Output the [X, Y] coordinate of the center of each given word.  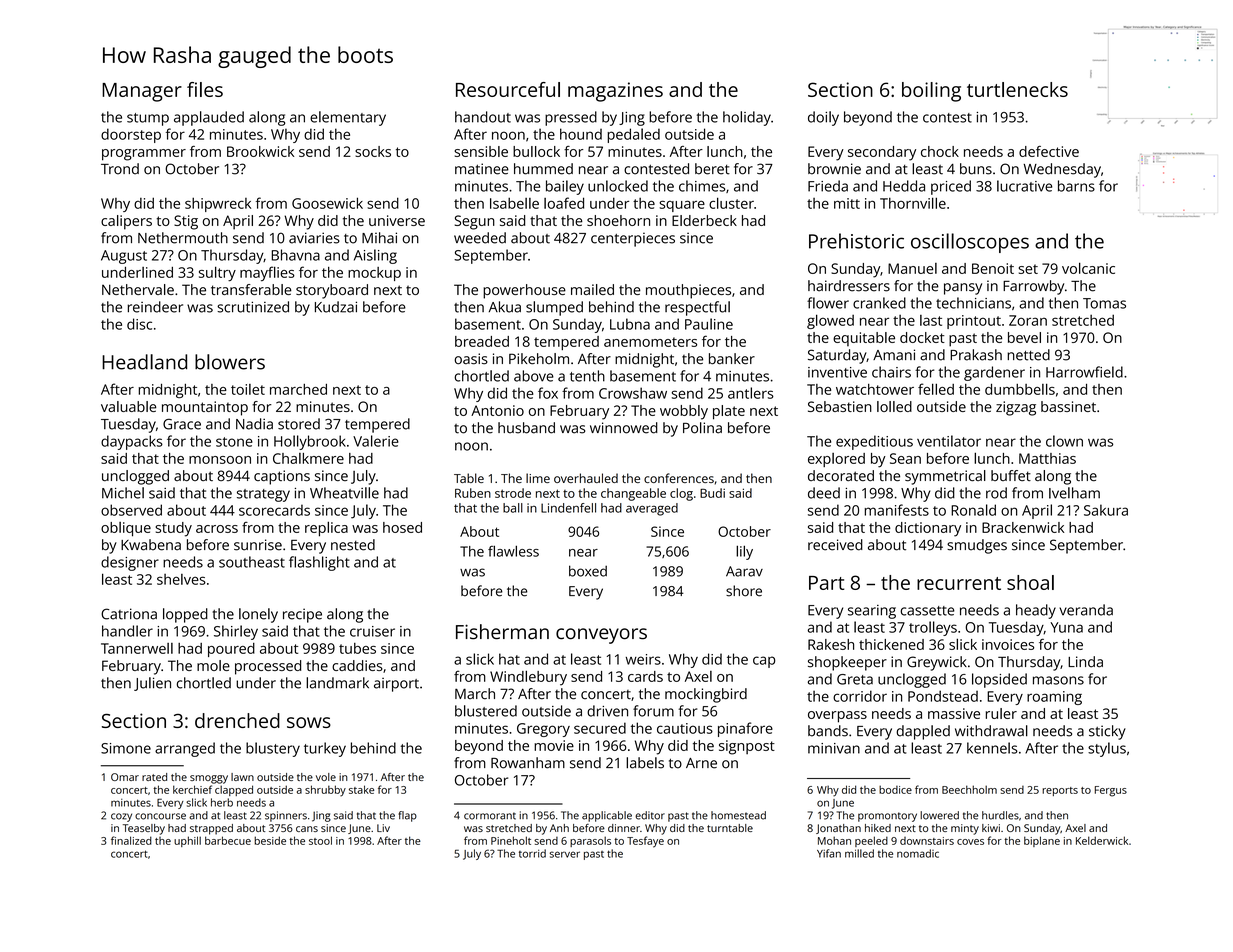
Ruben [473, 493]
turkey [325, 749]
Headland [144, 362]
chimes [702, 186]
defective [1049, 151]
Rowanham [528, 763]
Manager [142, 92]
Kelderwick [1102, 840]
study [173, 529]
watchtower [875, 389]
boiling [931, 92]
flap [407, 816]
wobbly [684, 412]
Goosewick [327, 203]
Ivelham [1074, 493]
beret [712, 169]
